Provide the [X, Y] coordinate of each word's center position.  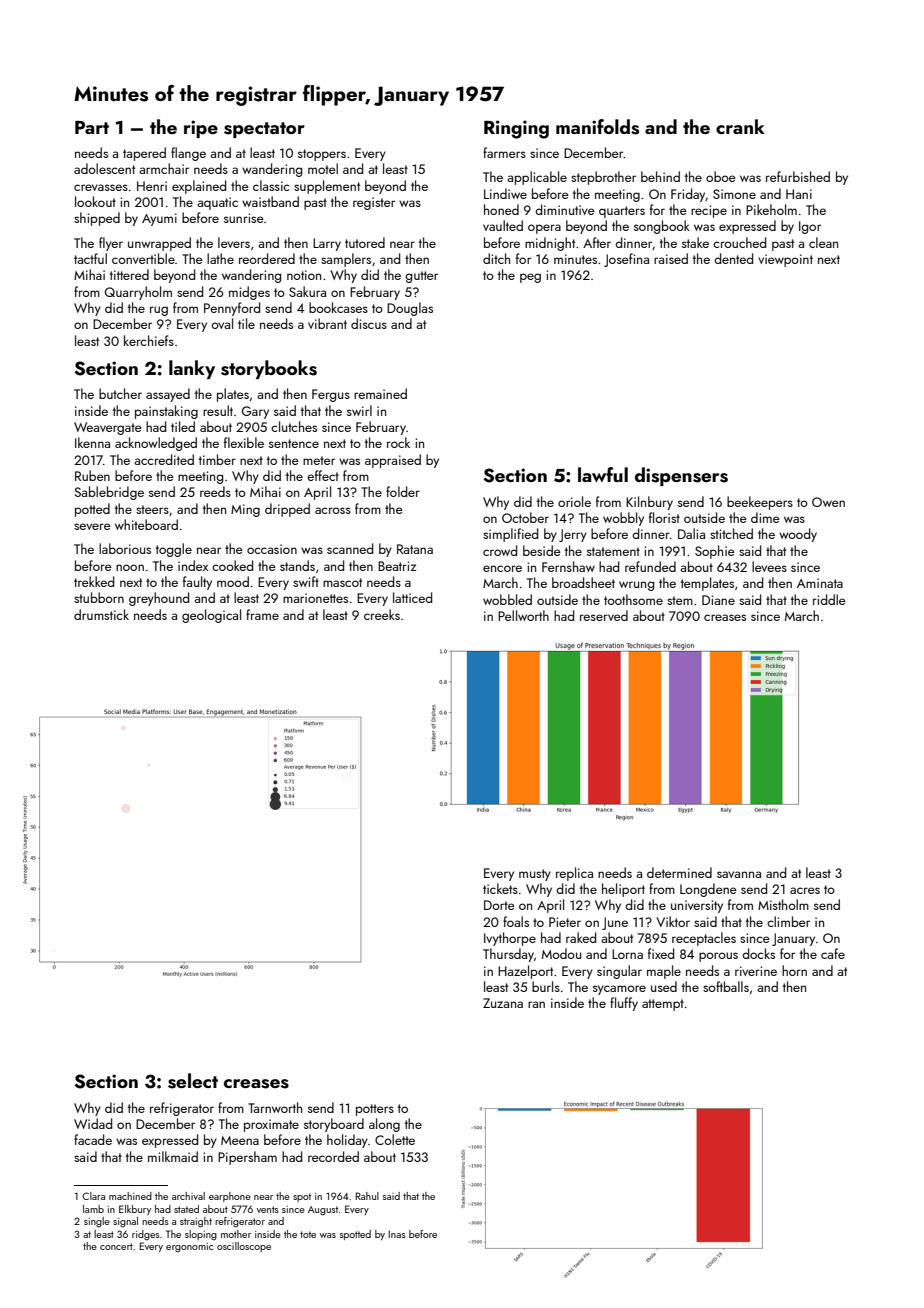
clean [823, 242]
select [193, 1081]
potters [375, 1110]
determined [679, 872]
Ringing [516, 129]
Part [92, 127]
